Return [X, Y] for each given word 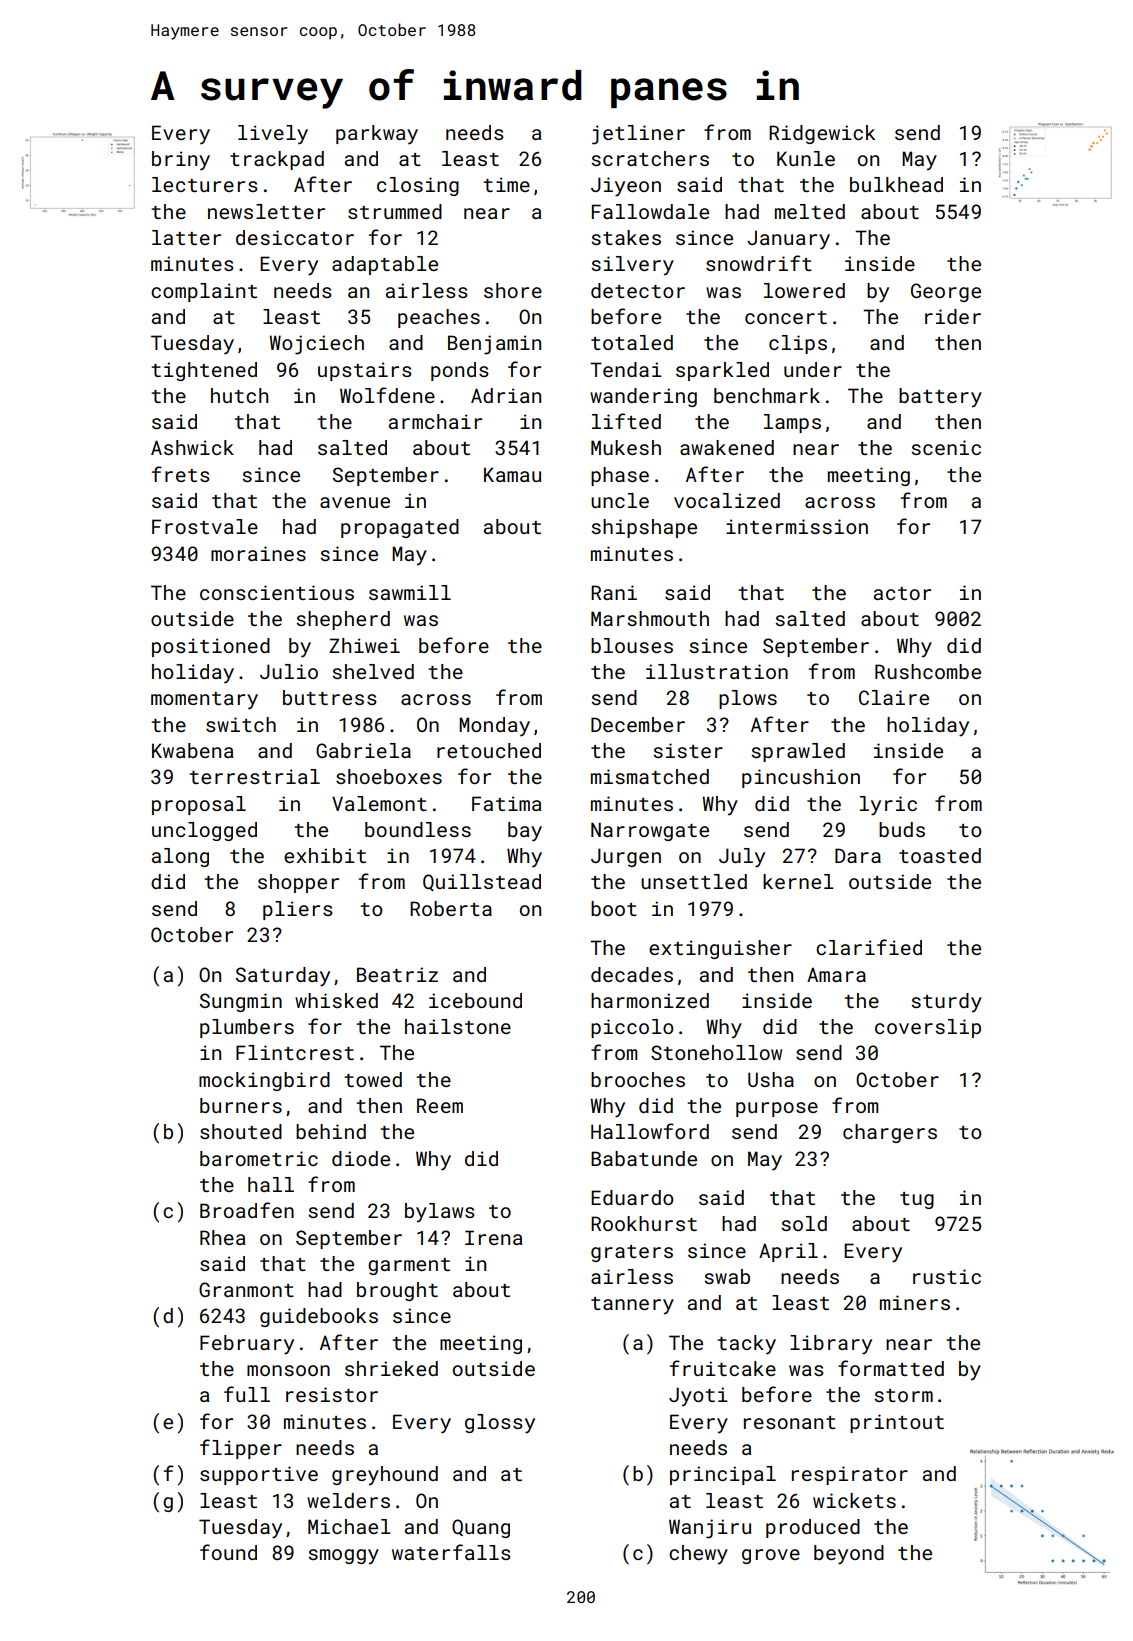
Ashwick [192, 447]
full [247, 1394]
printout [897, 1423]
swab [727, 1276]
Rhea [222, 1237]
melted [810, 211]
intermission [797, 526]
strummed [395, 211]
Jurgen [626, 857]
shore [513, 290]
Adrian [506, 395]
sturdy [947, 1003]
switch [241, 724]
